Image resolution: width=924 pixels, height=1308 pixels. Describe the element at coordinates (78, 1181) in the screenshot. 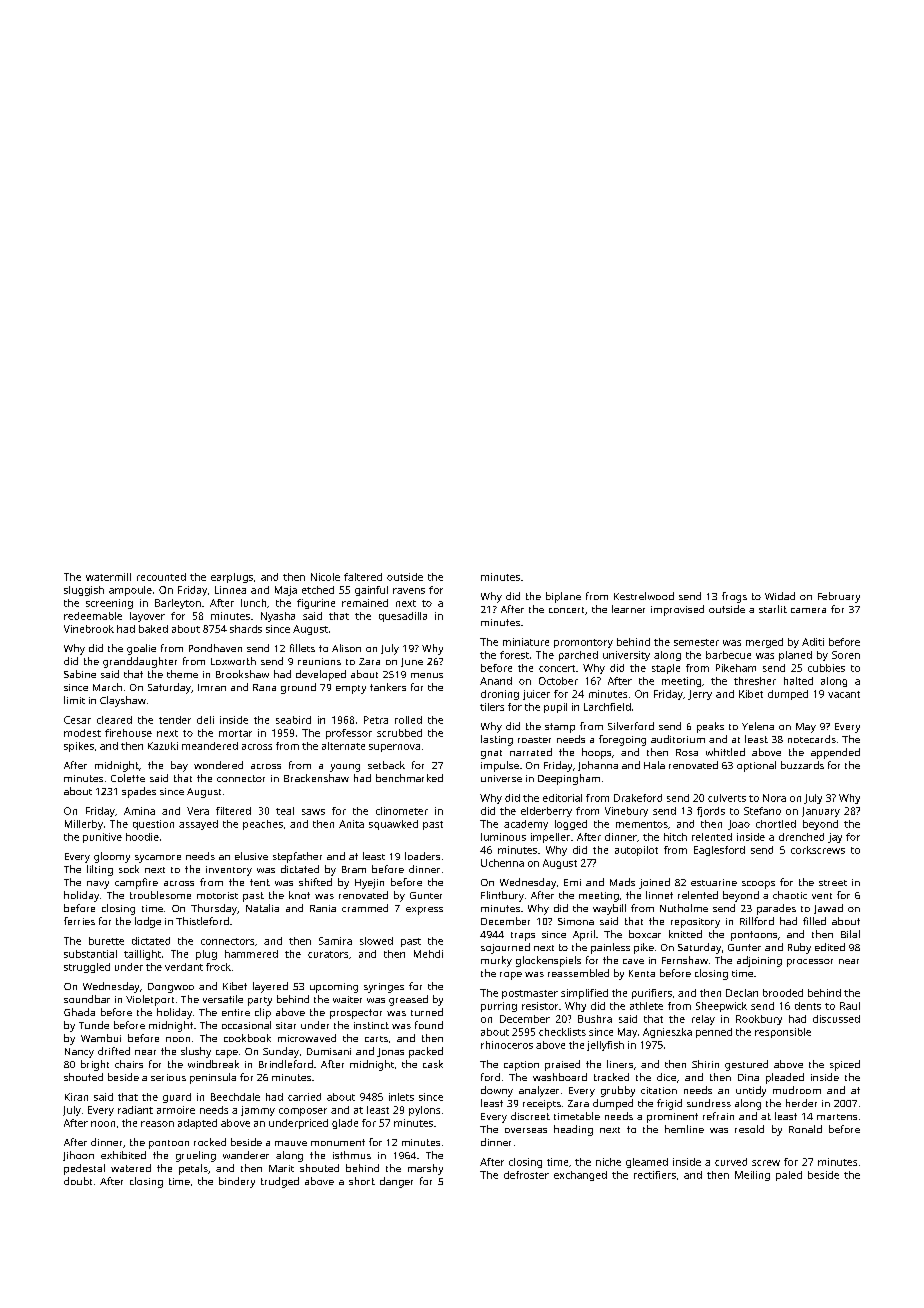

I see `doubt` at that location.
